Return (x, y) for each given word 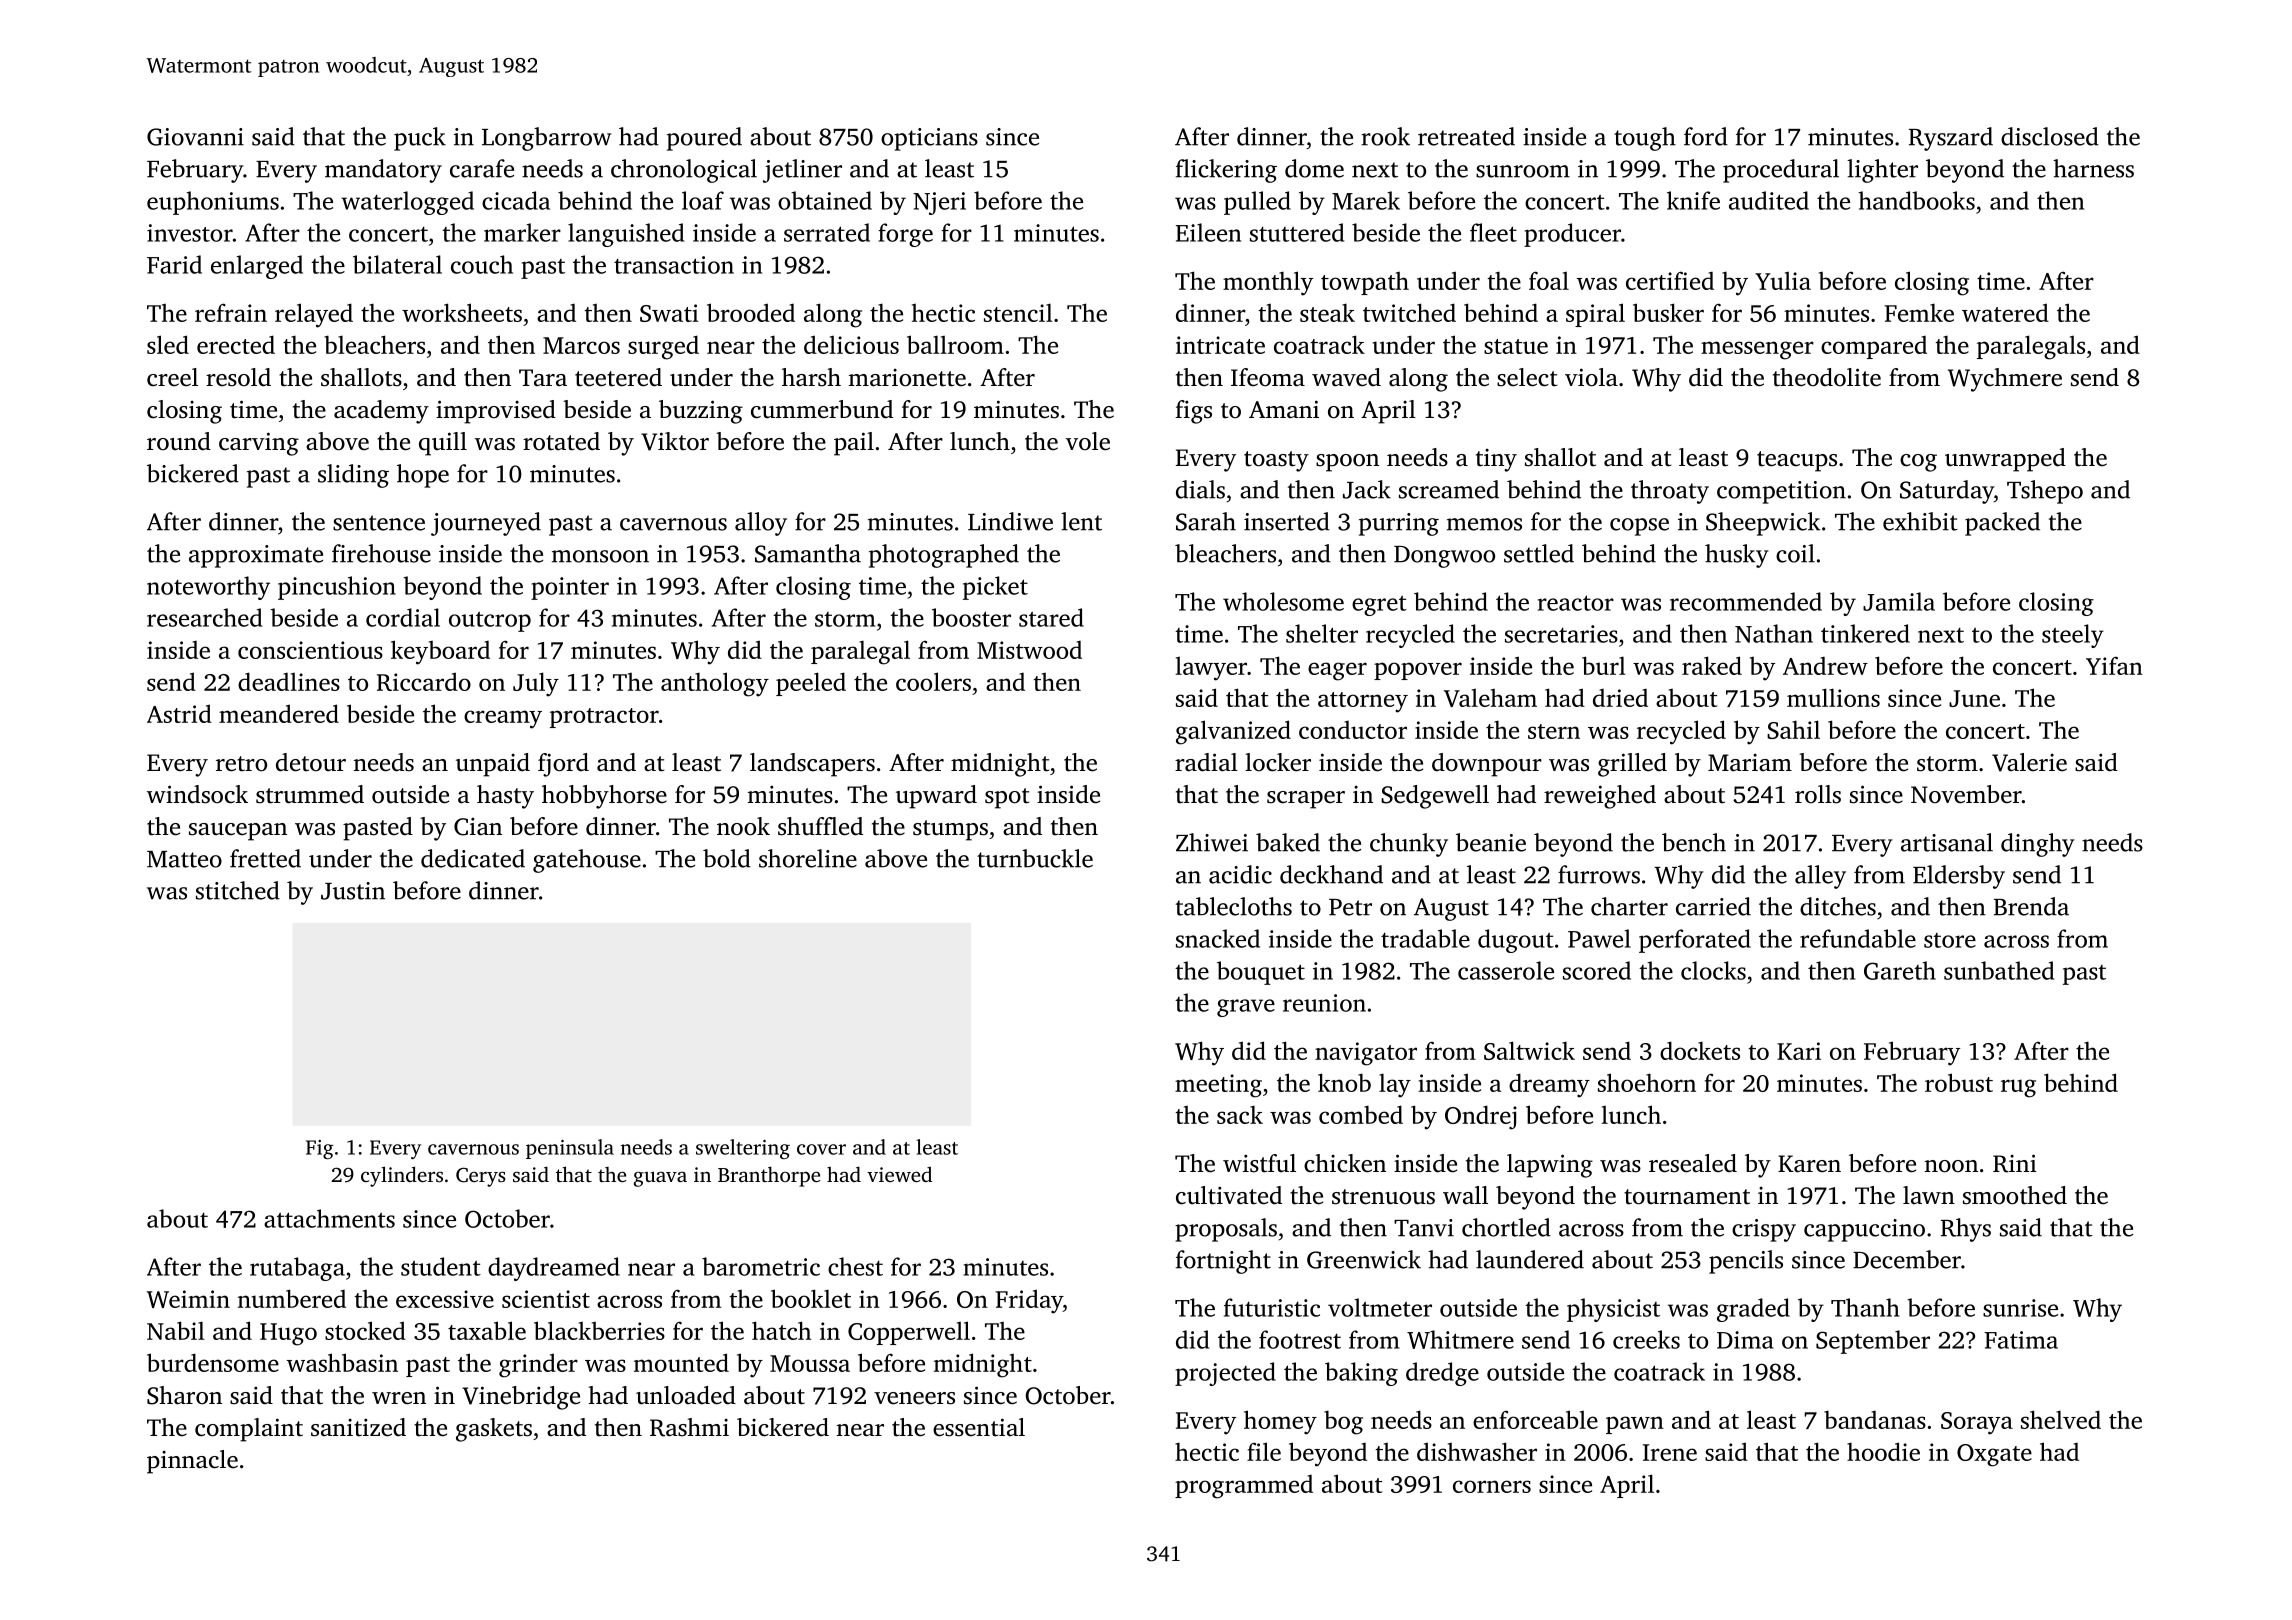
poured (704, 139)
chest (855, 1266)
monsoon (600, 556)
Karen (1809, 1164)
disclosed (2050, 136)
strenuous (1383, 1197)
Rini (2015, 1163)
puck (420, 139)
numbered (292, 1298)
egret (1379, 606)
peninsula (570, 1149)
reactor (1576, 603)
